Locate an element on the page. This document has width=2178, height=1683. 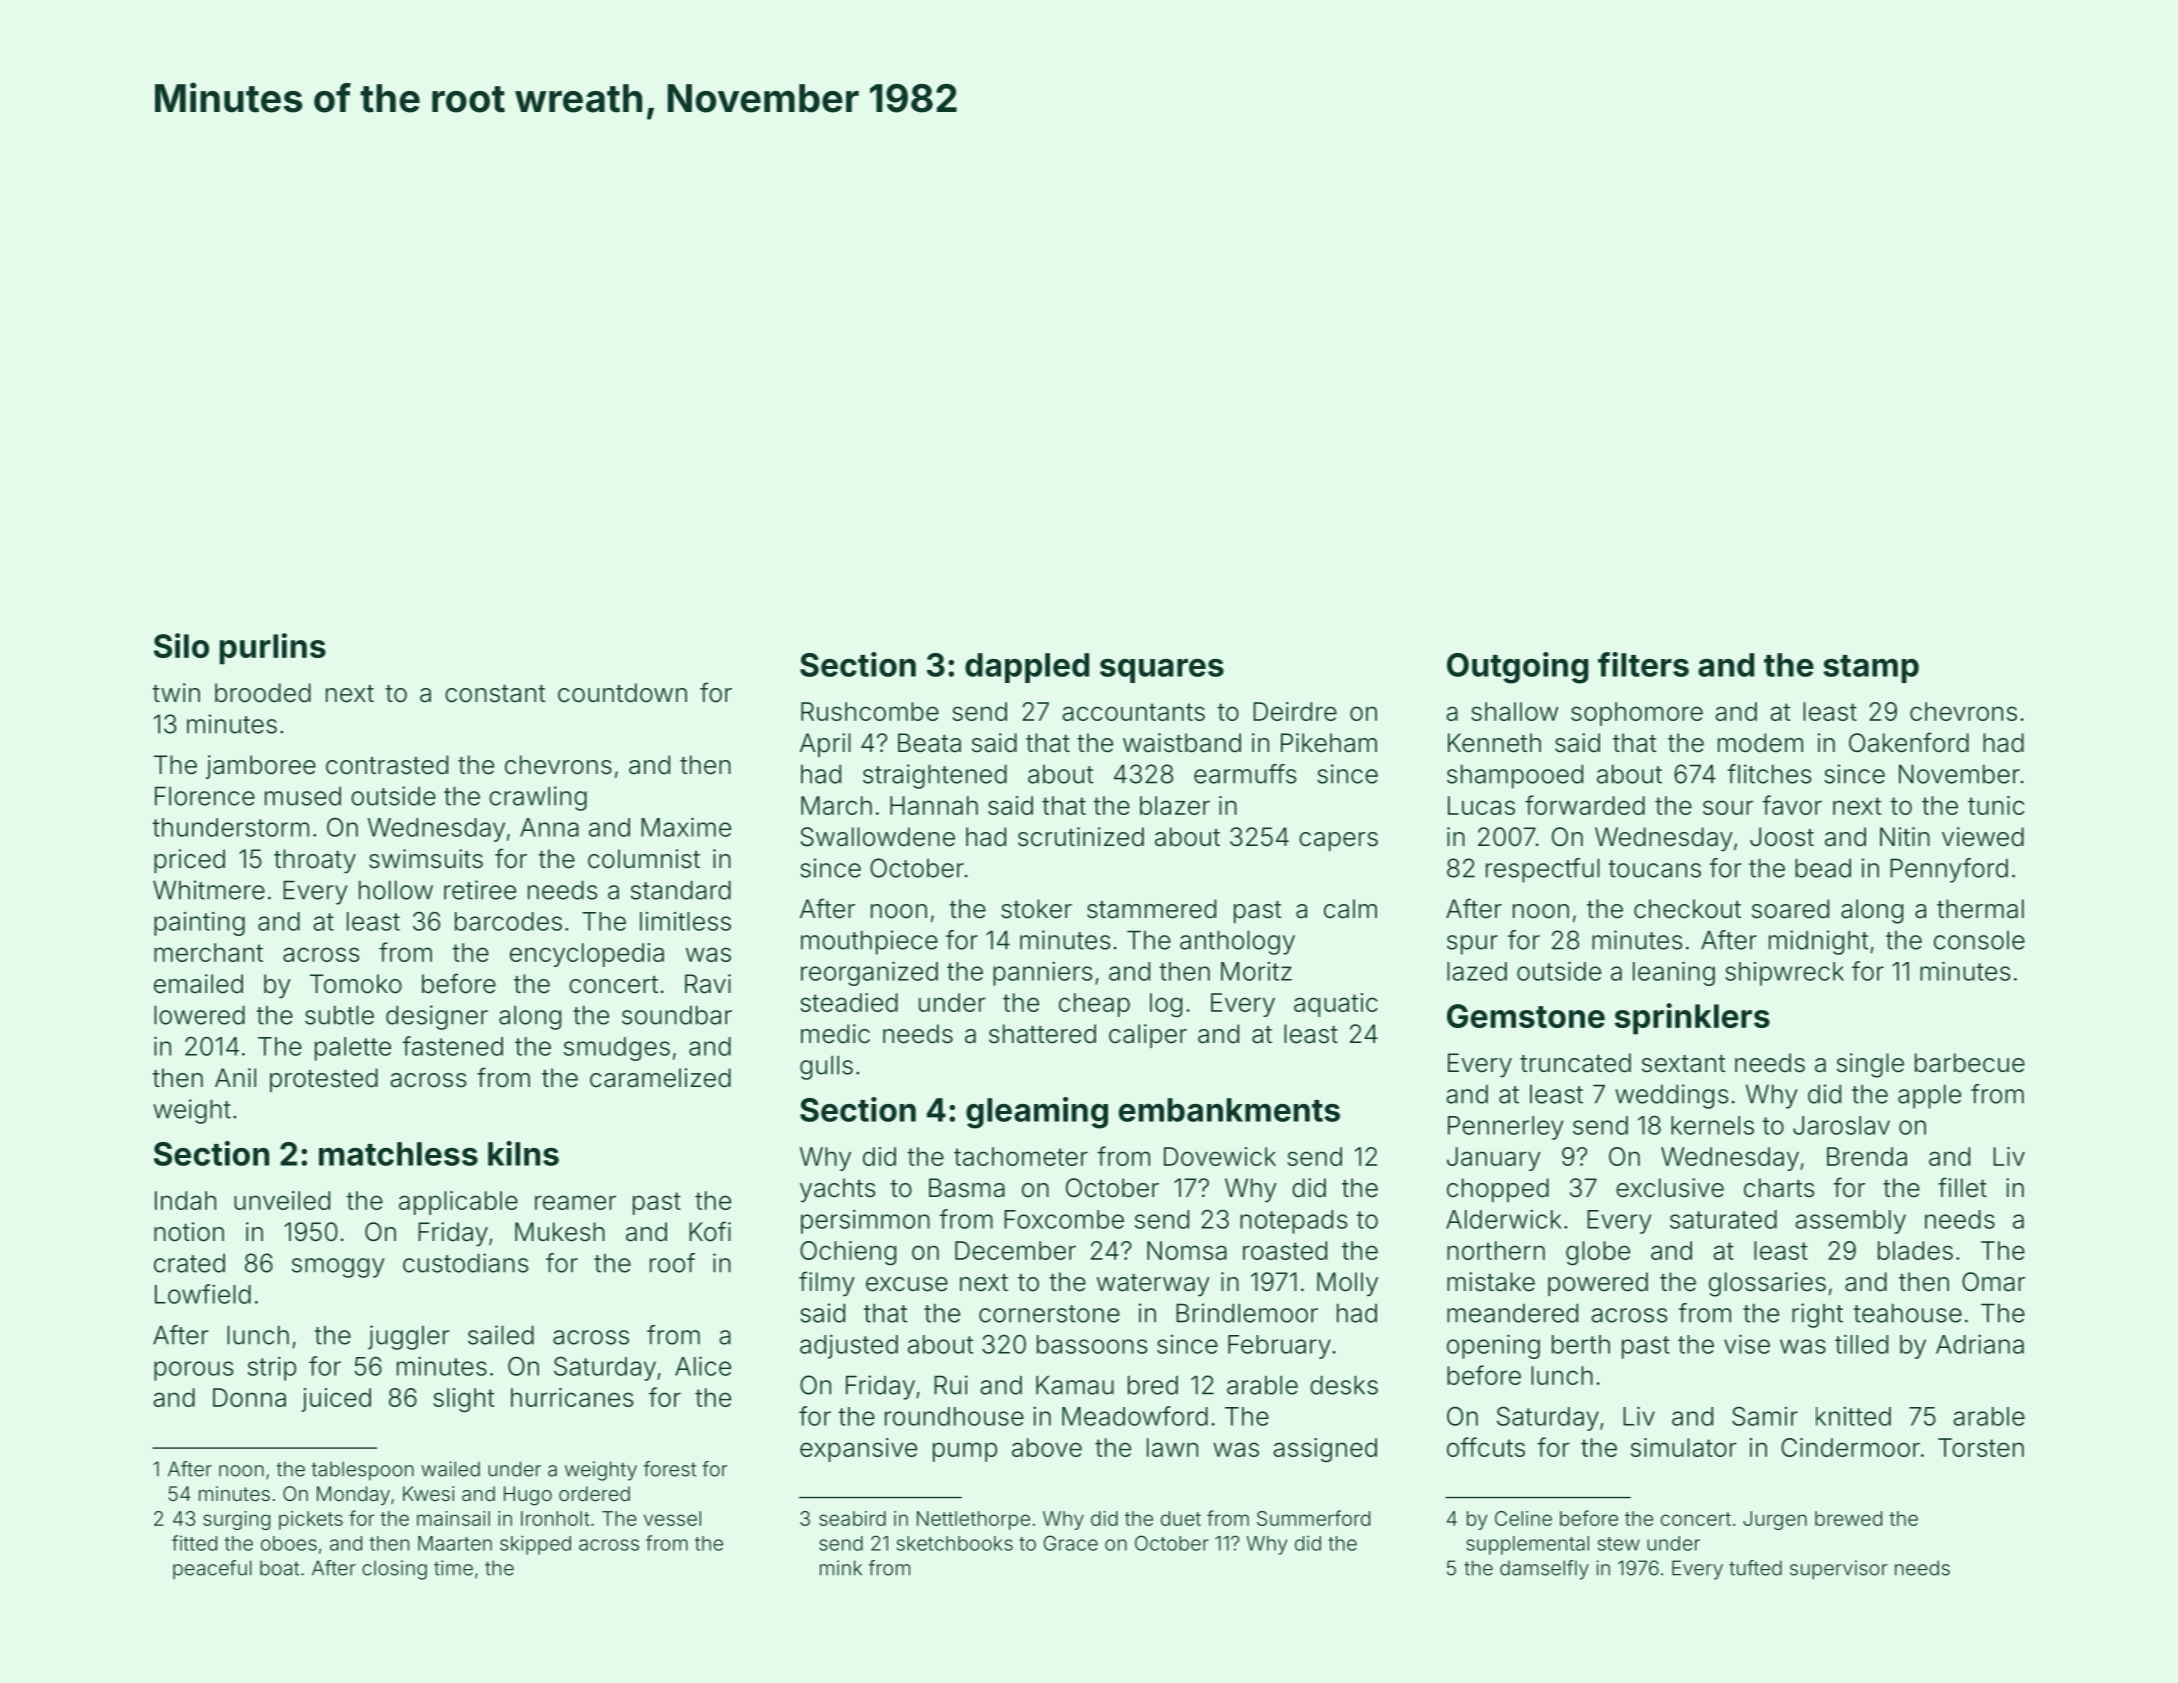
console is located at coordinates (1979, 940).
